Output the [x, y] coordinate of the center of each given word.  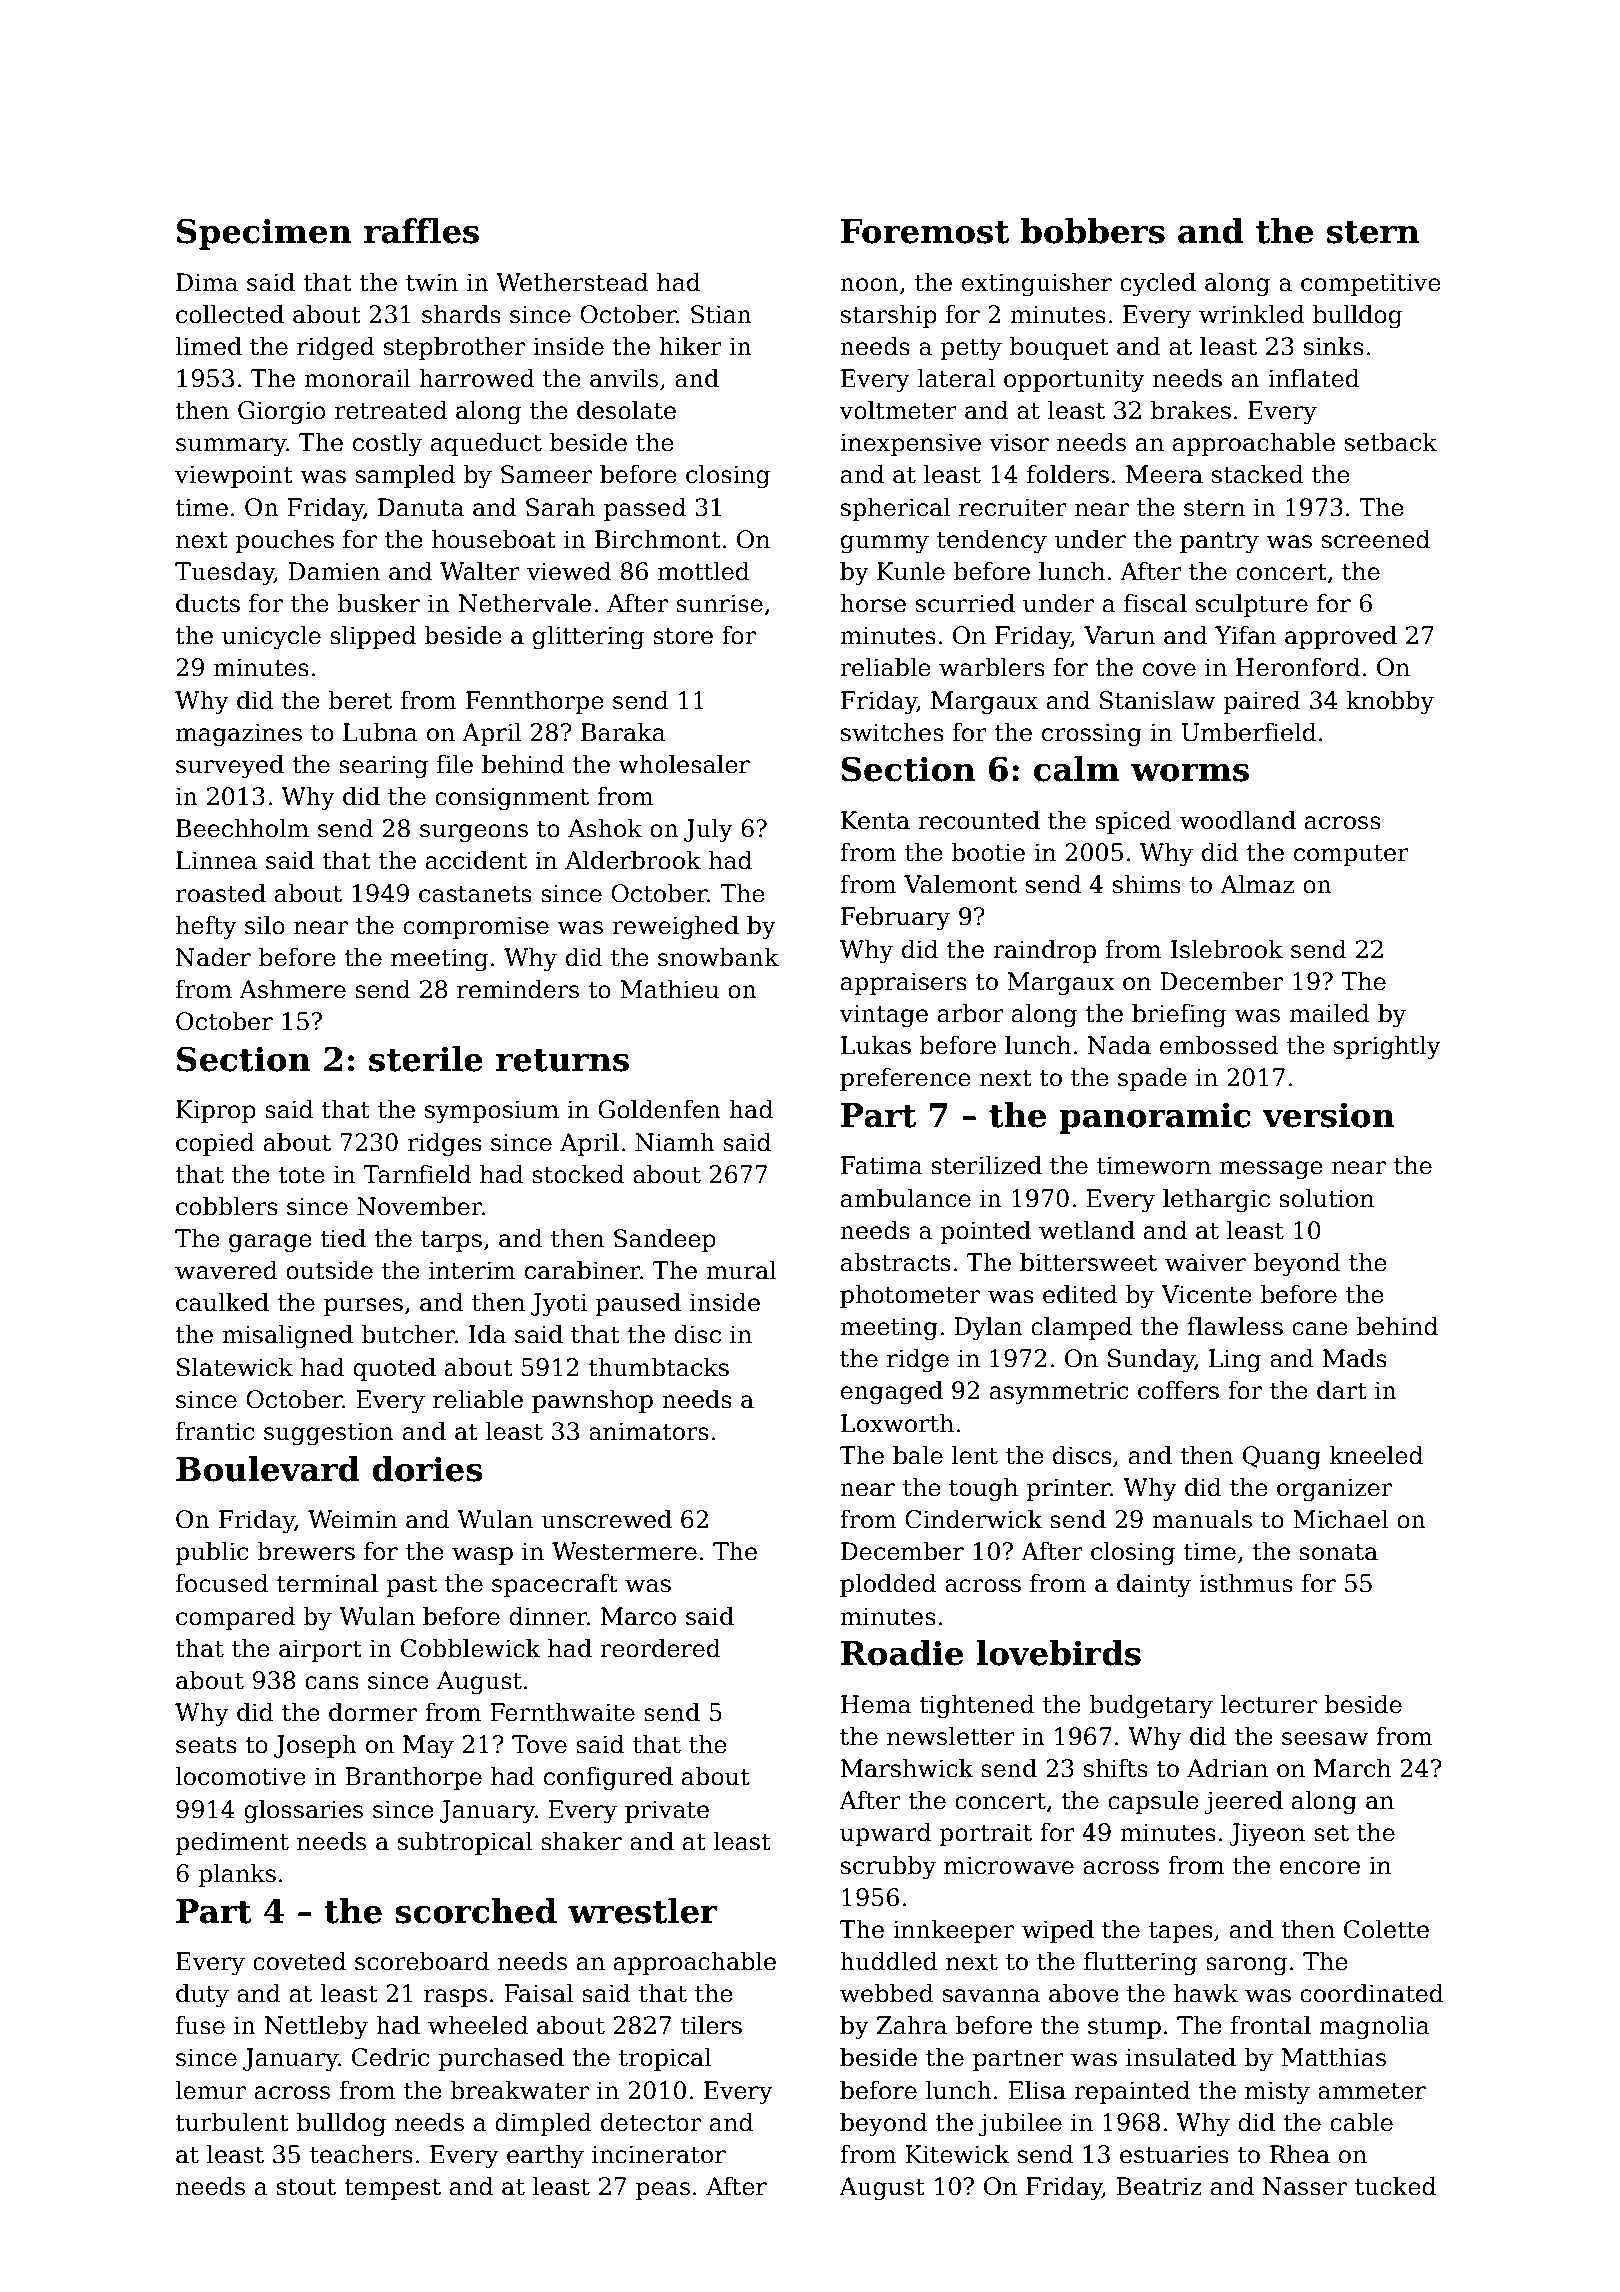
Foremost [925, 231]
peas [663, 2191]
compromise [476, 927]
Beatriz [1159, 2186]
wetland [1087, 1230]
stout [306, 2187]
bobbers [1093, 231]
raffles [421, 231]
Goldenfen [659, 1109]
